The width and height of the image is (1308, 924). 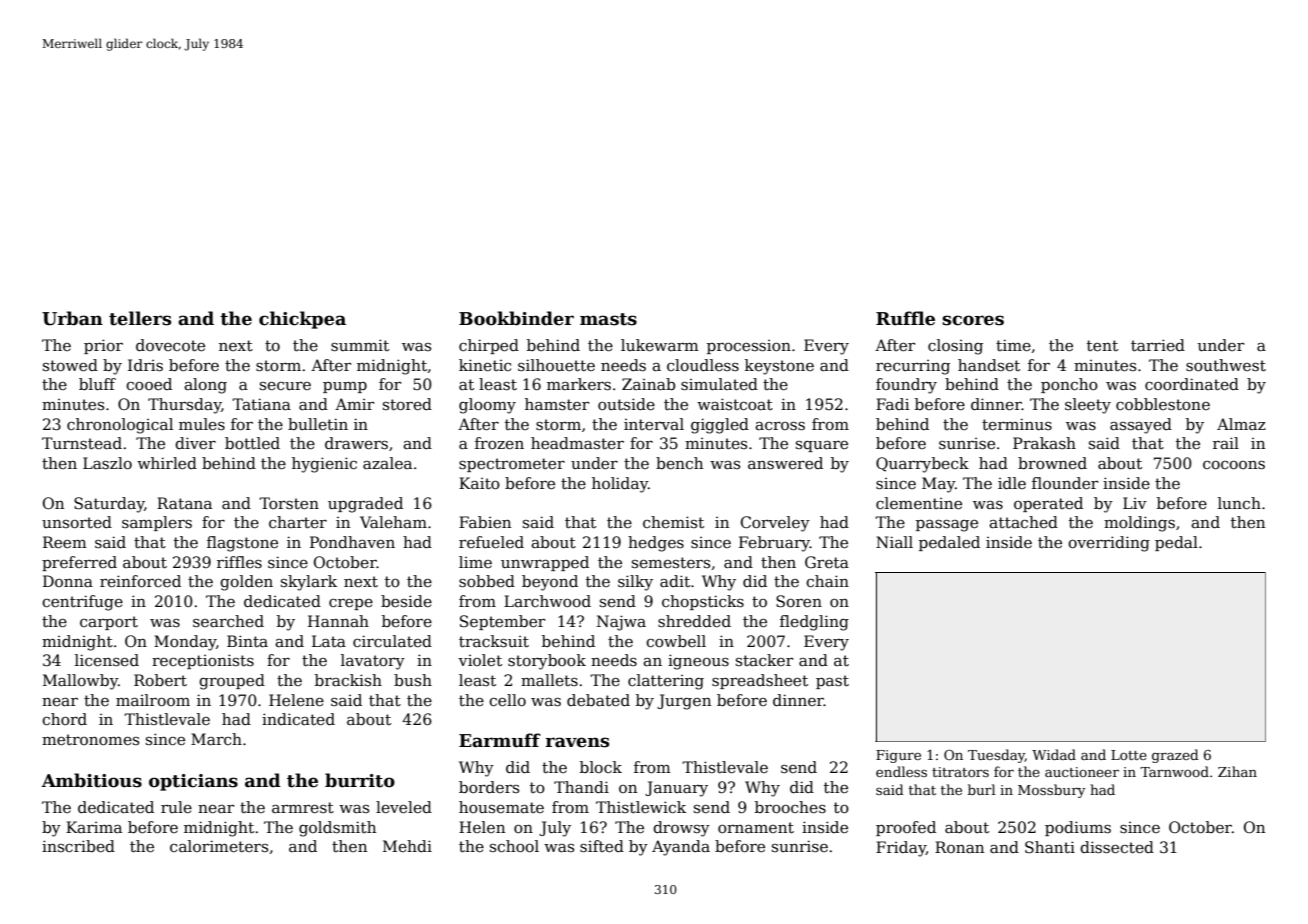 What do you see at coordinates (1109, 544) in the image?
I see `overriding` at bounding box center [1109, 544].
